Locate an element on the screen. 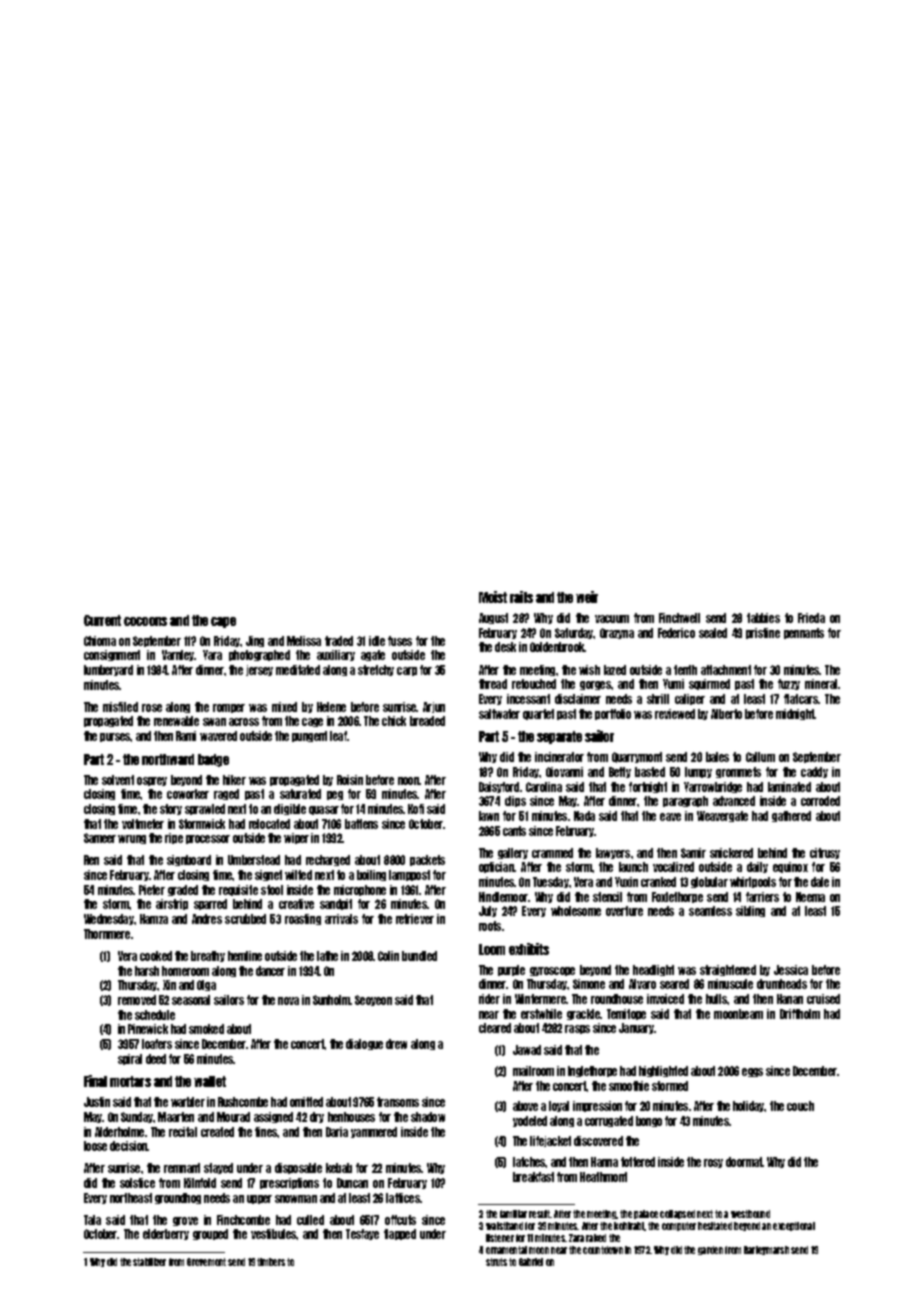  snickered is located at coordinates (731, 853).
